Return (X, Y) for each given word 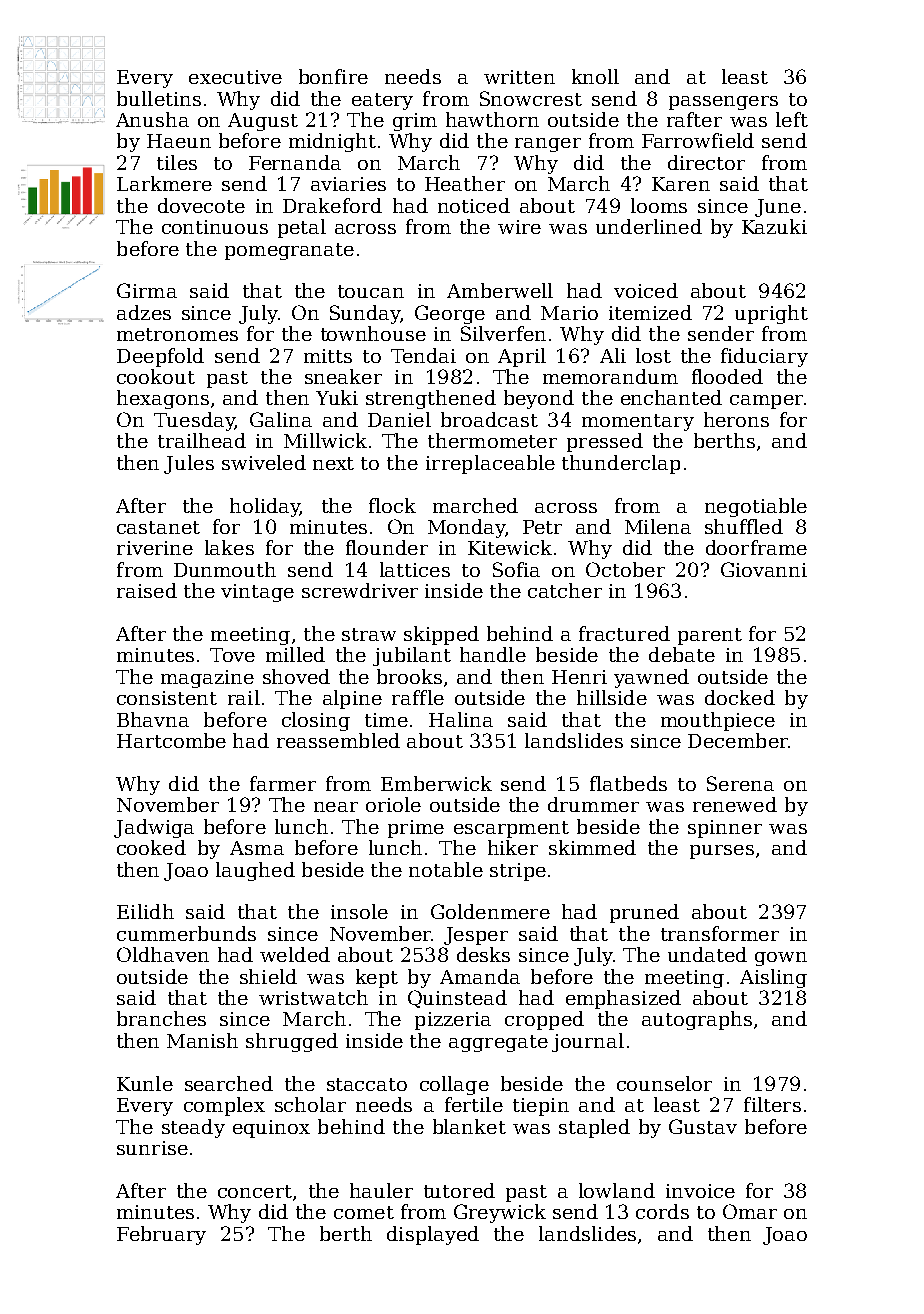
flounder (387, 547)
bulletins (159, 98)
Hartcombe (171, 740)
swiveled (264, 462)
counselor (664, 1083)
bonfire (333, 76)
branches (161, 1018)
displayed (433, 1235)
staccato (367, 1084)
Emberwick (436, 783)
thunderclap (621, 464)
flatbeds (628, 783)
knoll (595, 76)
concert (255, 1191)
